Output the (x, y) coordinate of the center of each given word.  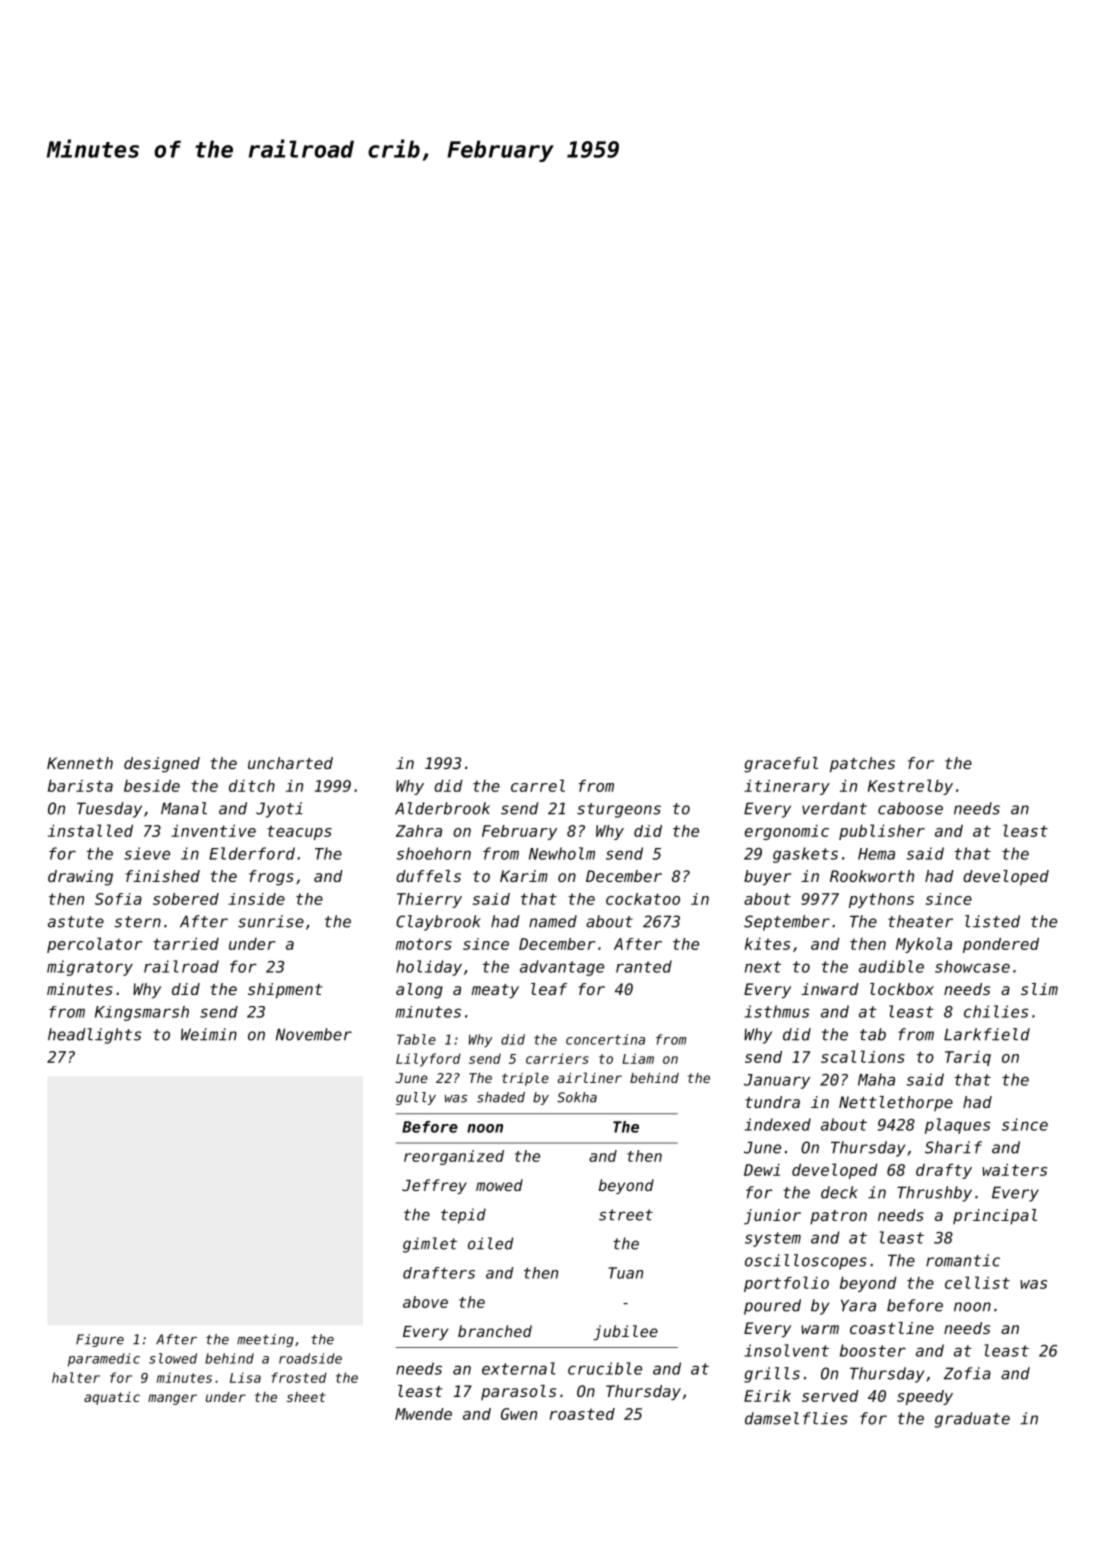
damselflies (796, 1418)
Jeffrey (434, 1186)
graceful (781, 765)
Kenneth (80, 763)
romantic (963, 1260)
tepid (463, 1216)
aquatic (112, 1398)
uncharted (290, 763)
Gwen (519, 1414)
